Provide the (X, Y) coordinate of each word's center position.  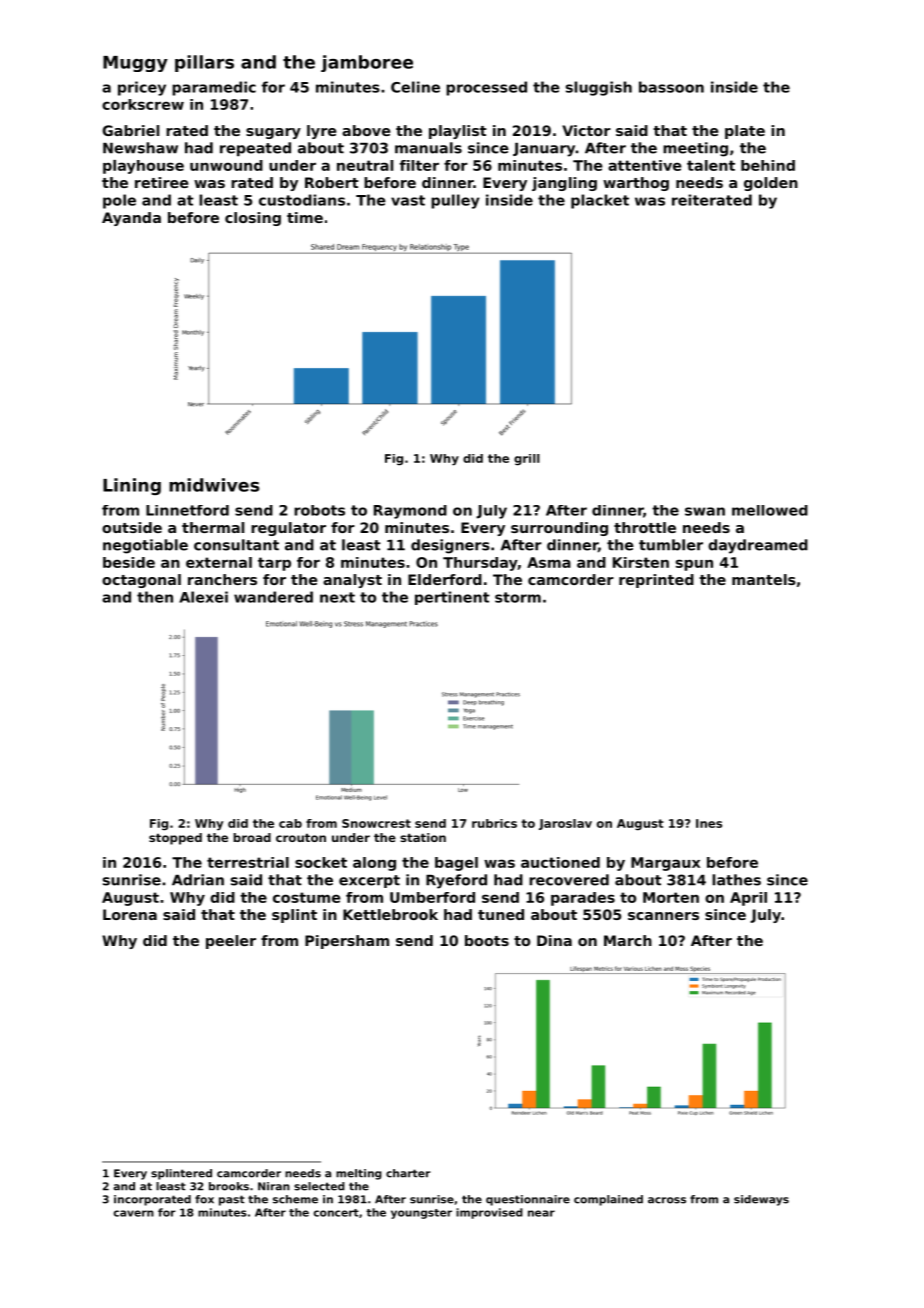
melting (359, 1174)
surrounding (559, 529)
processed (486, 88)
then (155, 597)
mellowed (770, 510)
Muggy (135, 64)
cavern (134, 1213)
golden (771, 184)
